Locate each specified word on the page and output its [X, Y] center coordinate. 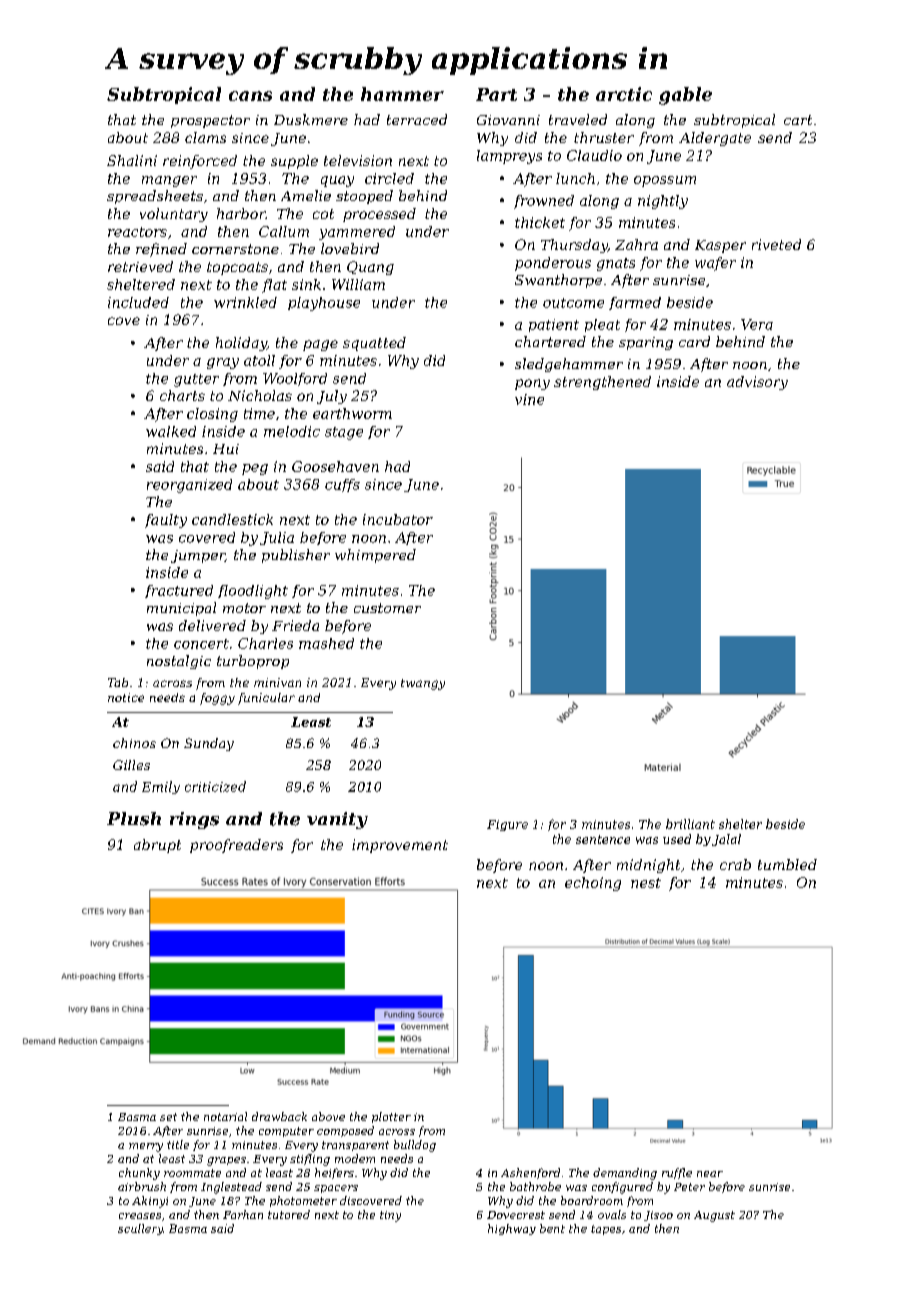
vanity [337, 820]
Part [496, 94]
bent [552, 1228]
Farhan [243, 1214]
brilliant [690, 824]
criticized [215, 786]
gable [685, 96]
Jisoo [658, 1216]
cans [250, 96]
